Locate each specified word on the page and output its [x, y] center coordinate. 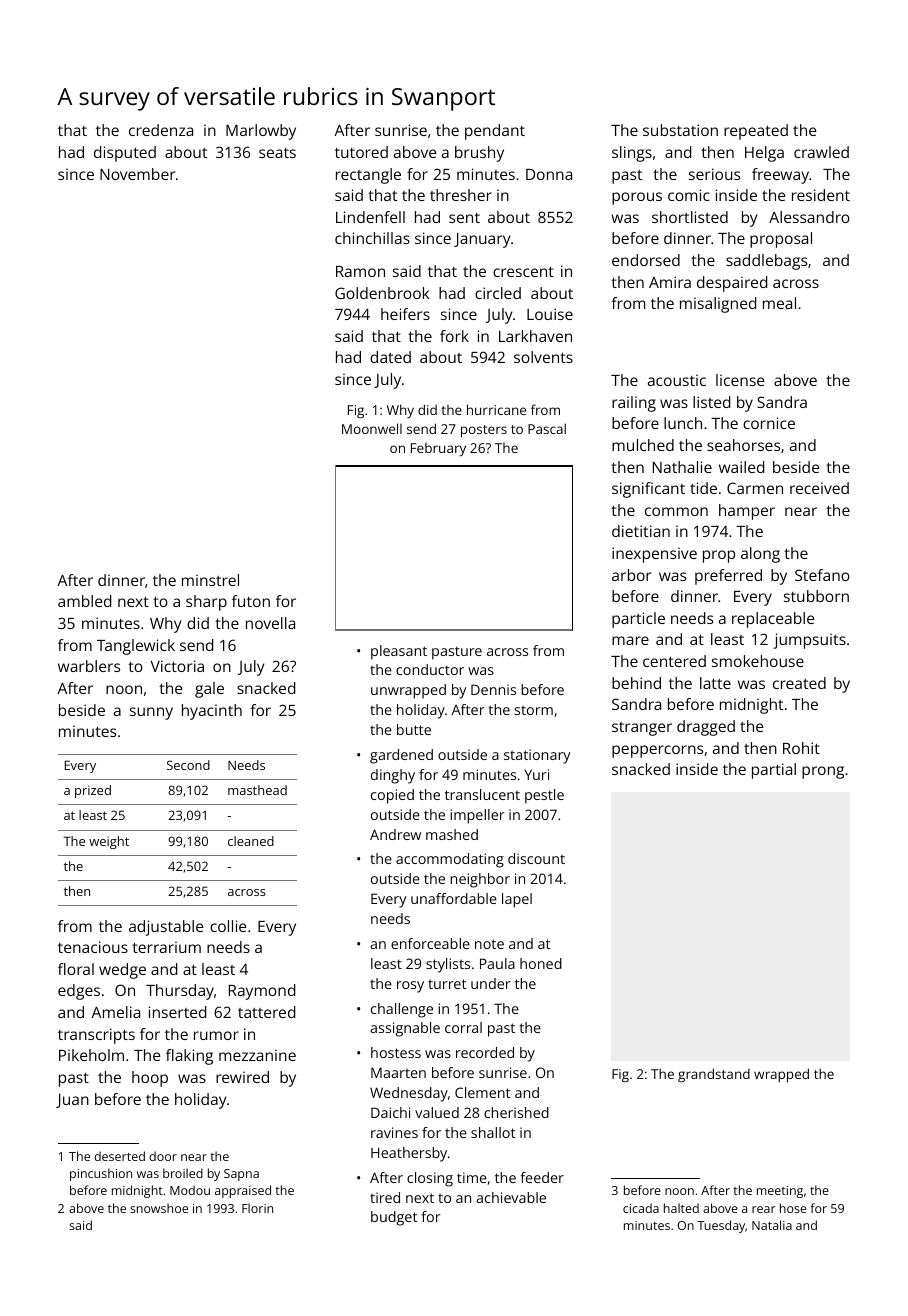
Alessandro [809, 217]
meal [779, 303]
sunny [151, 713]
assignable [405, 1029]
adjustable [166, 928]
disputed [125, 154]
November [137, 174]
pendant [495, 132]
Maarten [398, 1072]
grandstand [714, 1075]
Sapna [241, 1175]
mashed [452, 834]
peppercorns [657, 751]
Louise [550, 314]
